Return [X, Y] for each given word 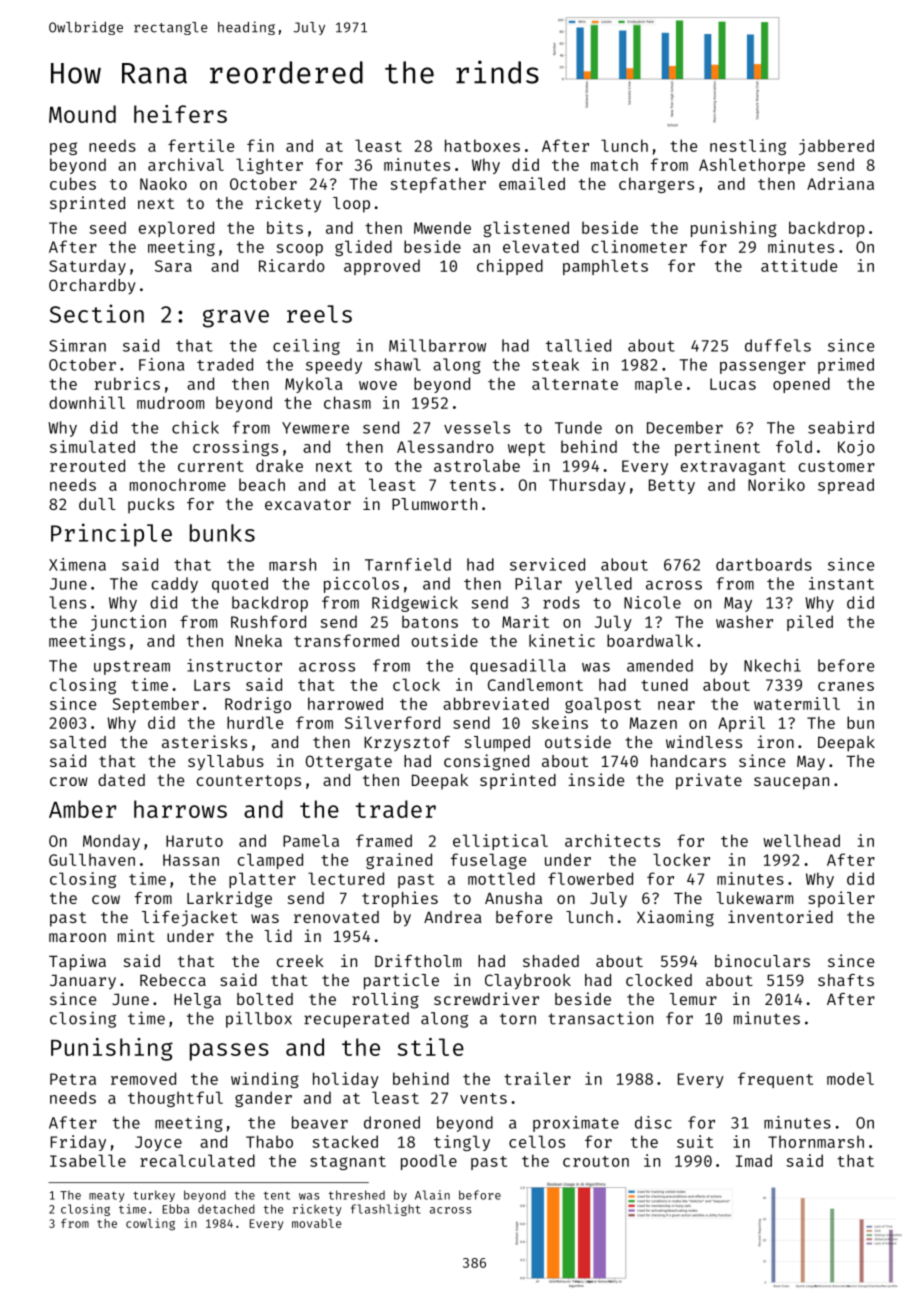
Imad [754, 1160]
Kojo [856, 448]
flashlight [385, 1210]
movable [317, 1223]
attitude [799, 265]
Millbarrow [437, 345]
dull [97, 504]
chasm [347, 402]
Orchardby [92, 287]
